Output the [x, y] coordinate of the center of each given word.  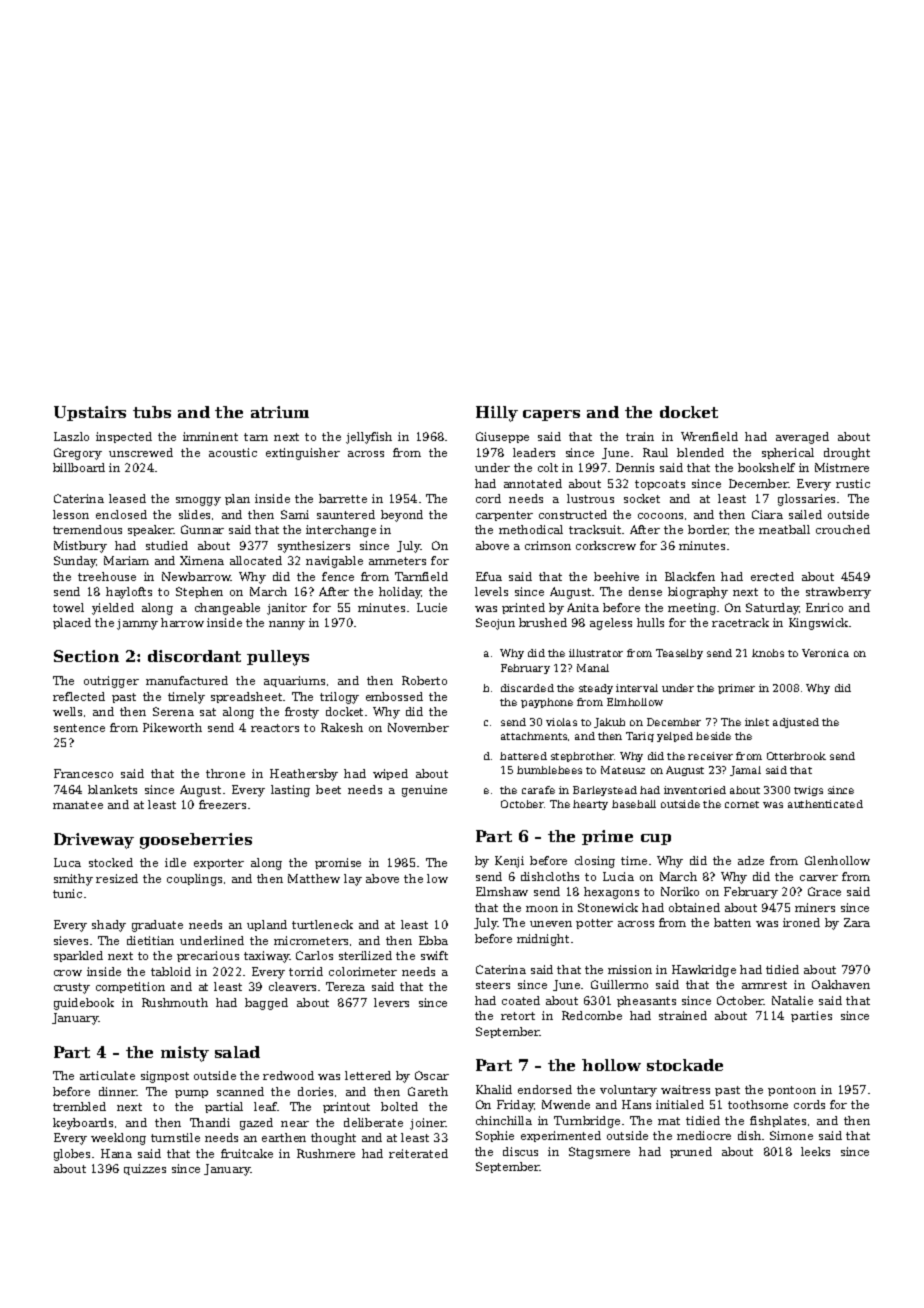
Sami [295, 514]
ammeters [397, 561]
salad [237, 1052]
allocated [256, 560]
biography [698, 593]
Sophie [495, 1136]
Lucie [432, 607]
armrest [764, 985]
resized [117, 878]
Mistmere [842, 467]
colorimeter [363, 971]
